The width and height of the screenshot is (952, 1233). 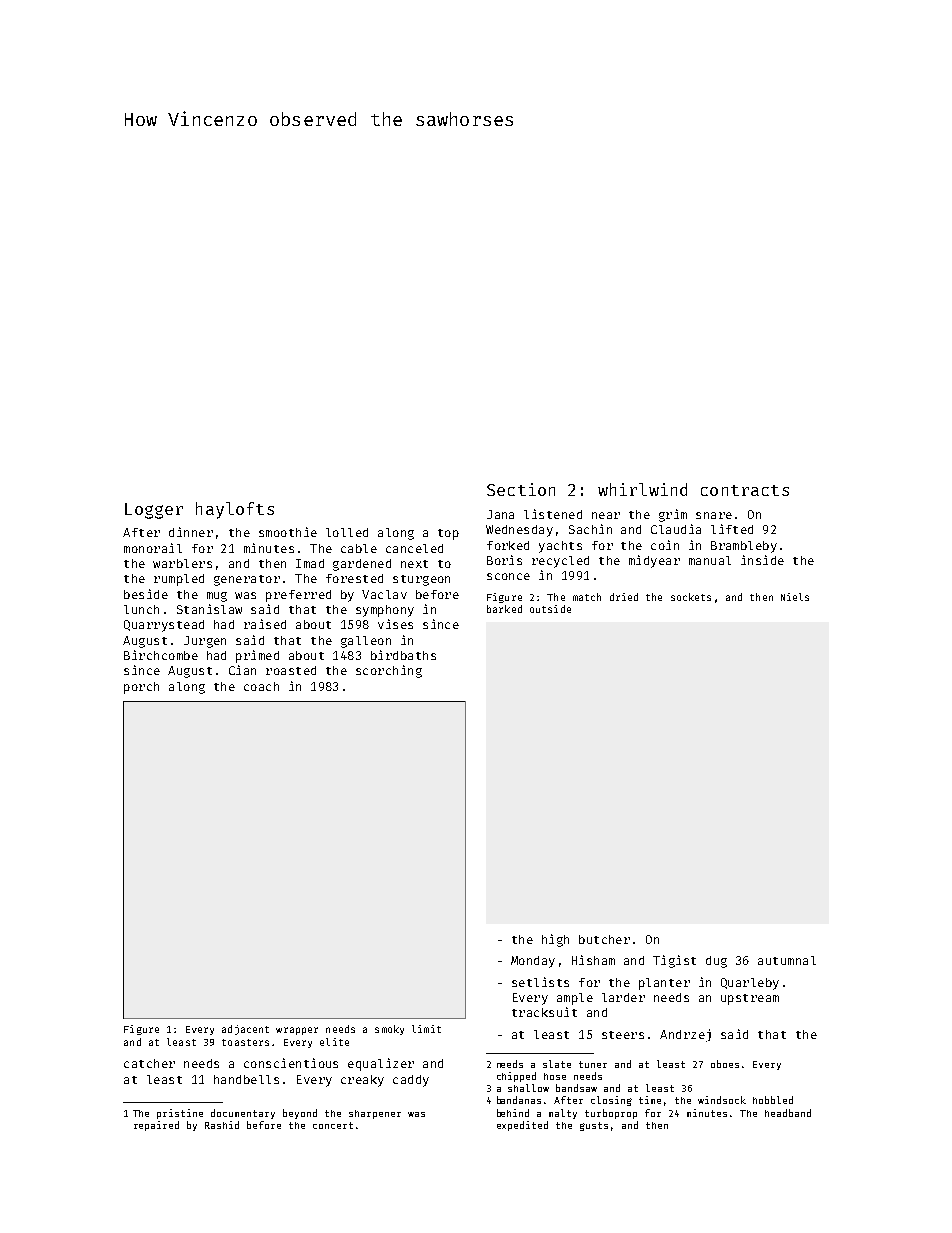 I want to click on forked, so click(x=508, y=545).
